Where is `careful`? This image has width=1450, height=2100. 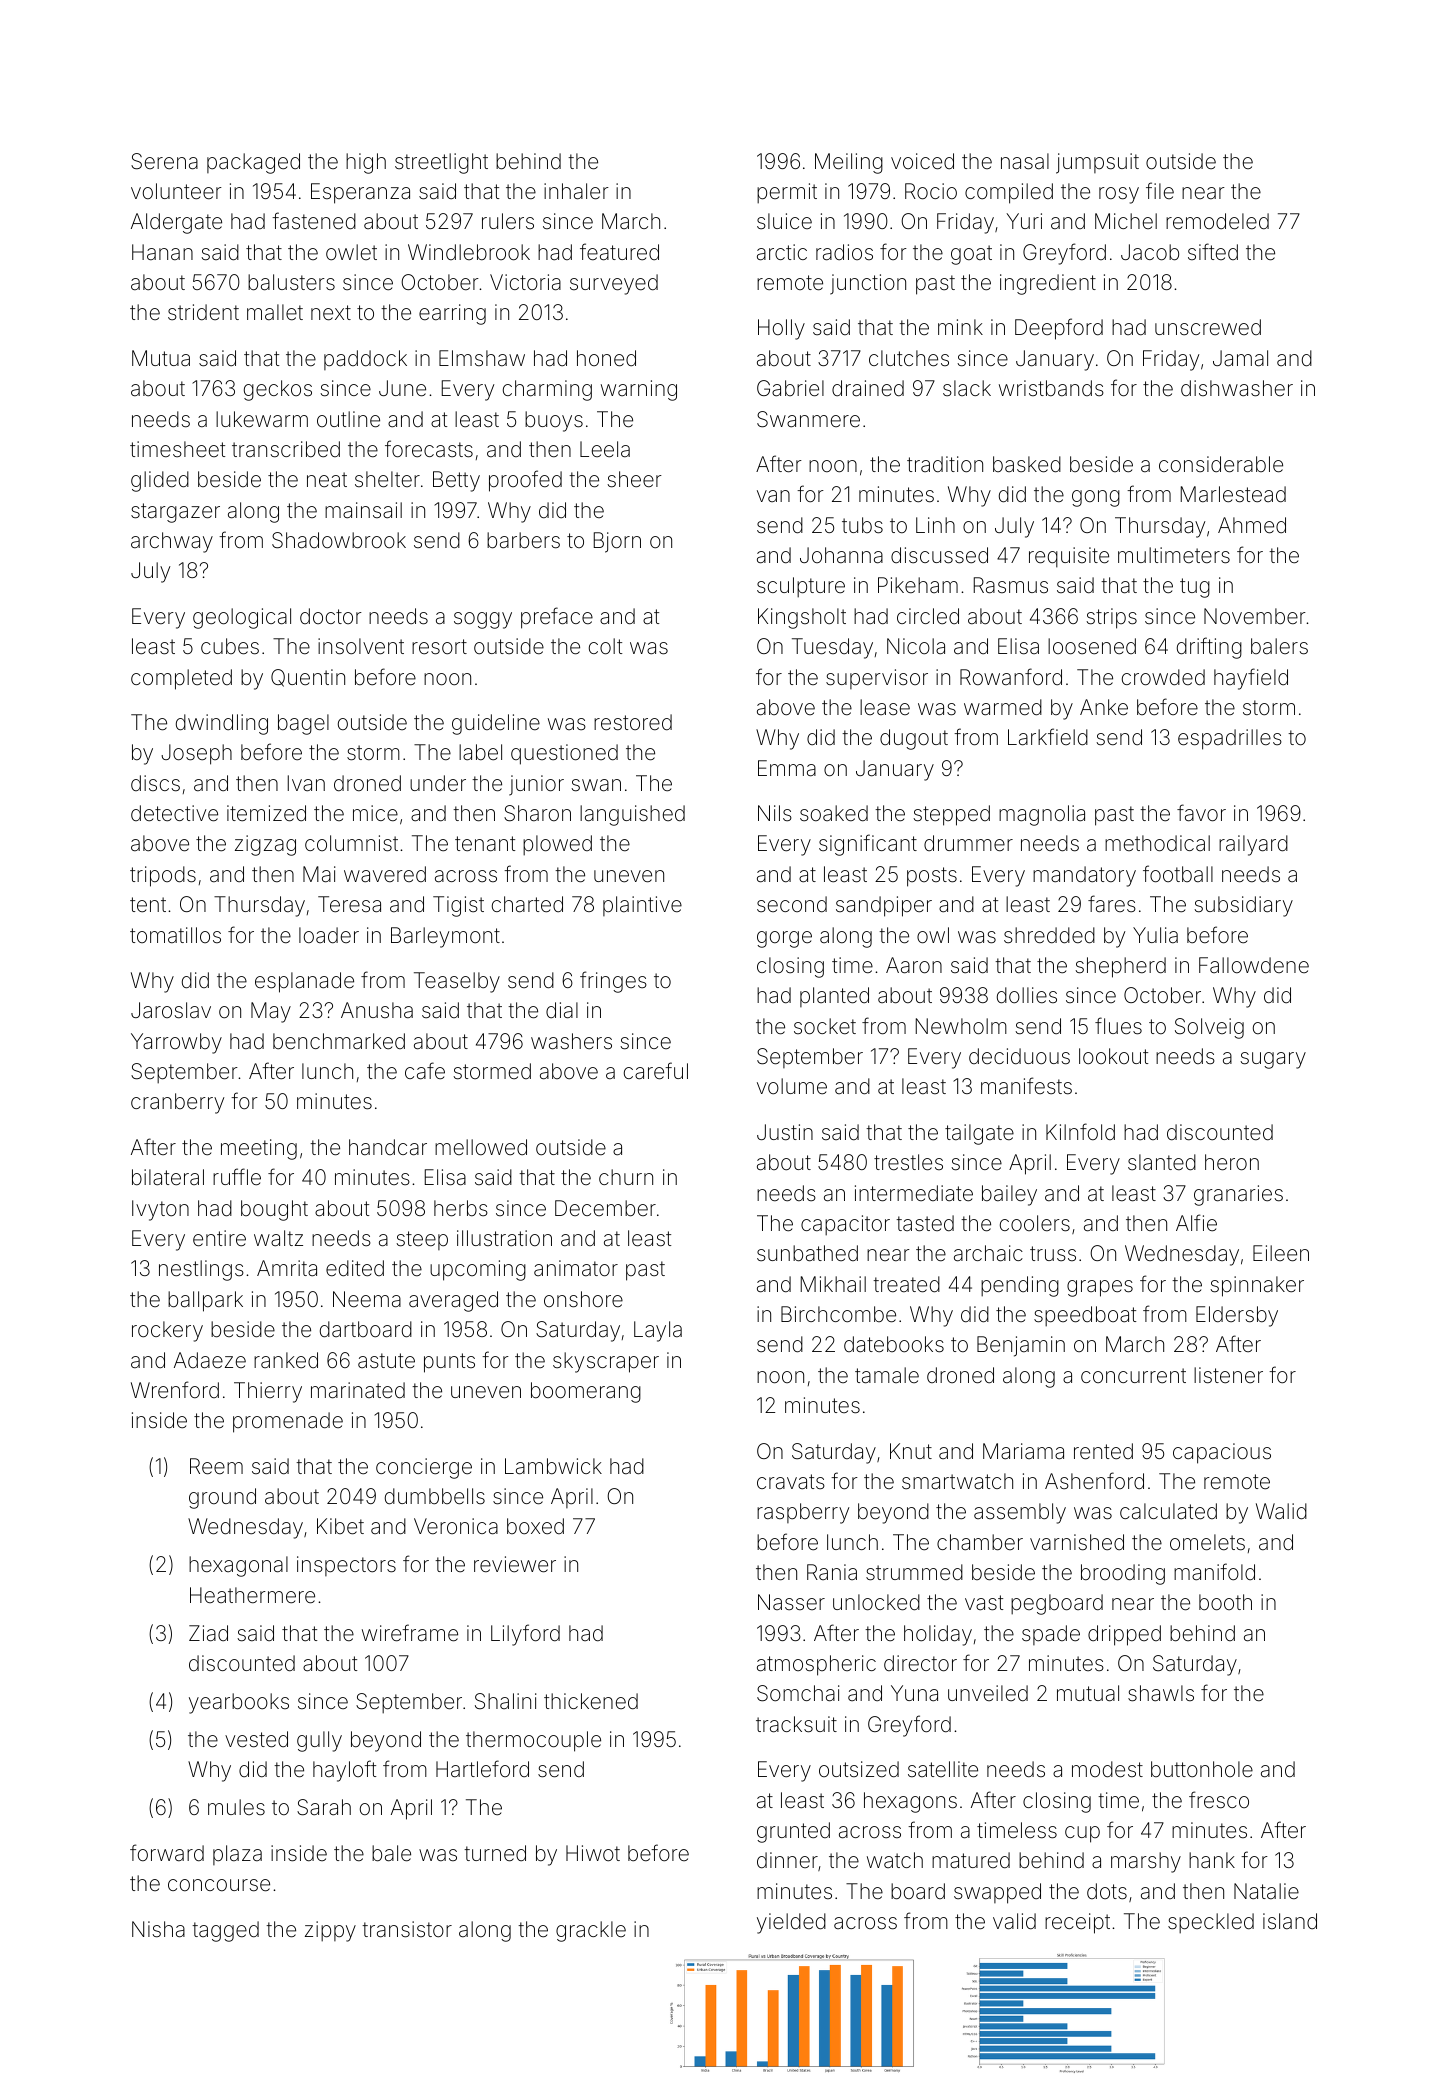
careful is located at coordinates (656, 1071).
